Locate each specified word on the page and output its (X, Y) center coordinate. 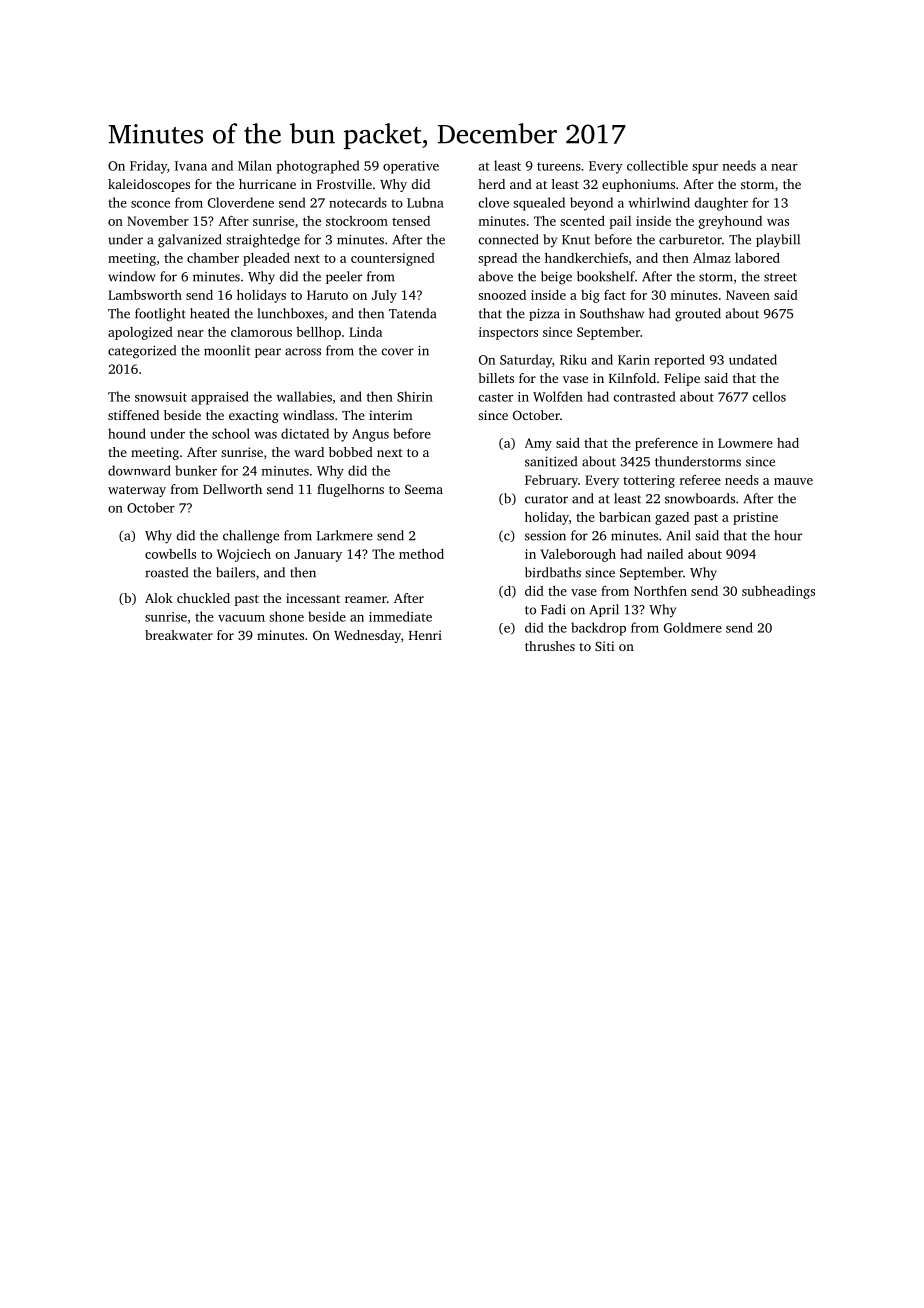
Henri (425, 635)
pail (620, 222)
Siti (604, 646)
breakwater (179, 635)
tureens (559, 166)
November (158, 221)
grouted (698, 315)
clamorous (261, 332)
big (590, 296)
